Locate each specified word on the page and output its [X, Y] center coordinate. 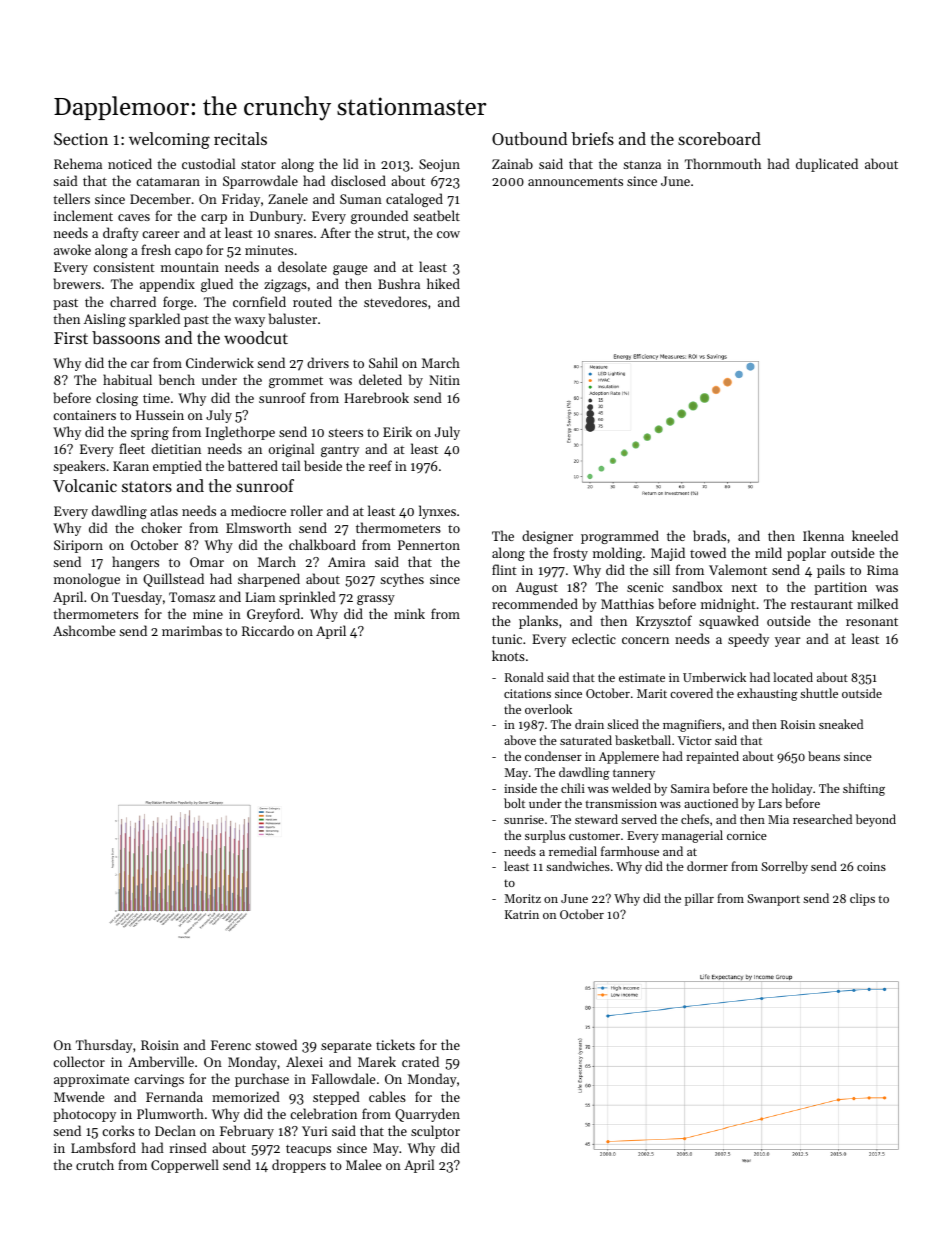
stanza [642, 165]
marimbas [192, 630]
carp [214, 219]
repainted [712, 757]
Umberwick [714, 677]
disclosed [358, 180]
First [71, 338]
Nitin [444, 380]
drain [589, 724]
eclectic [594, 638]
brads [709, 535]
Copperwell [185, 1166]
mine [208, 614]
